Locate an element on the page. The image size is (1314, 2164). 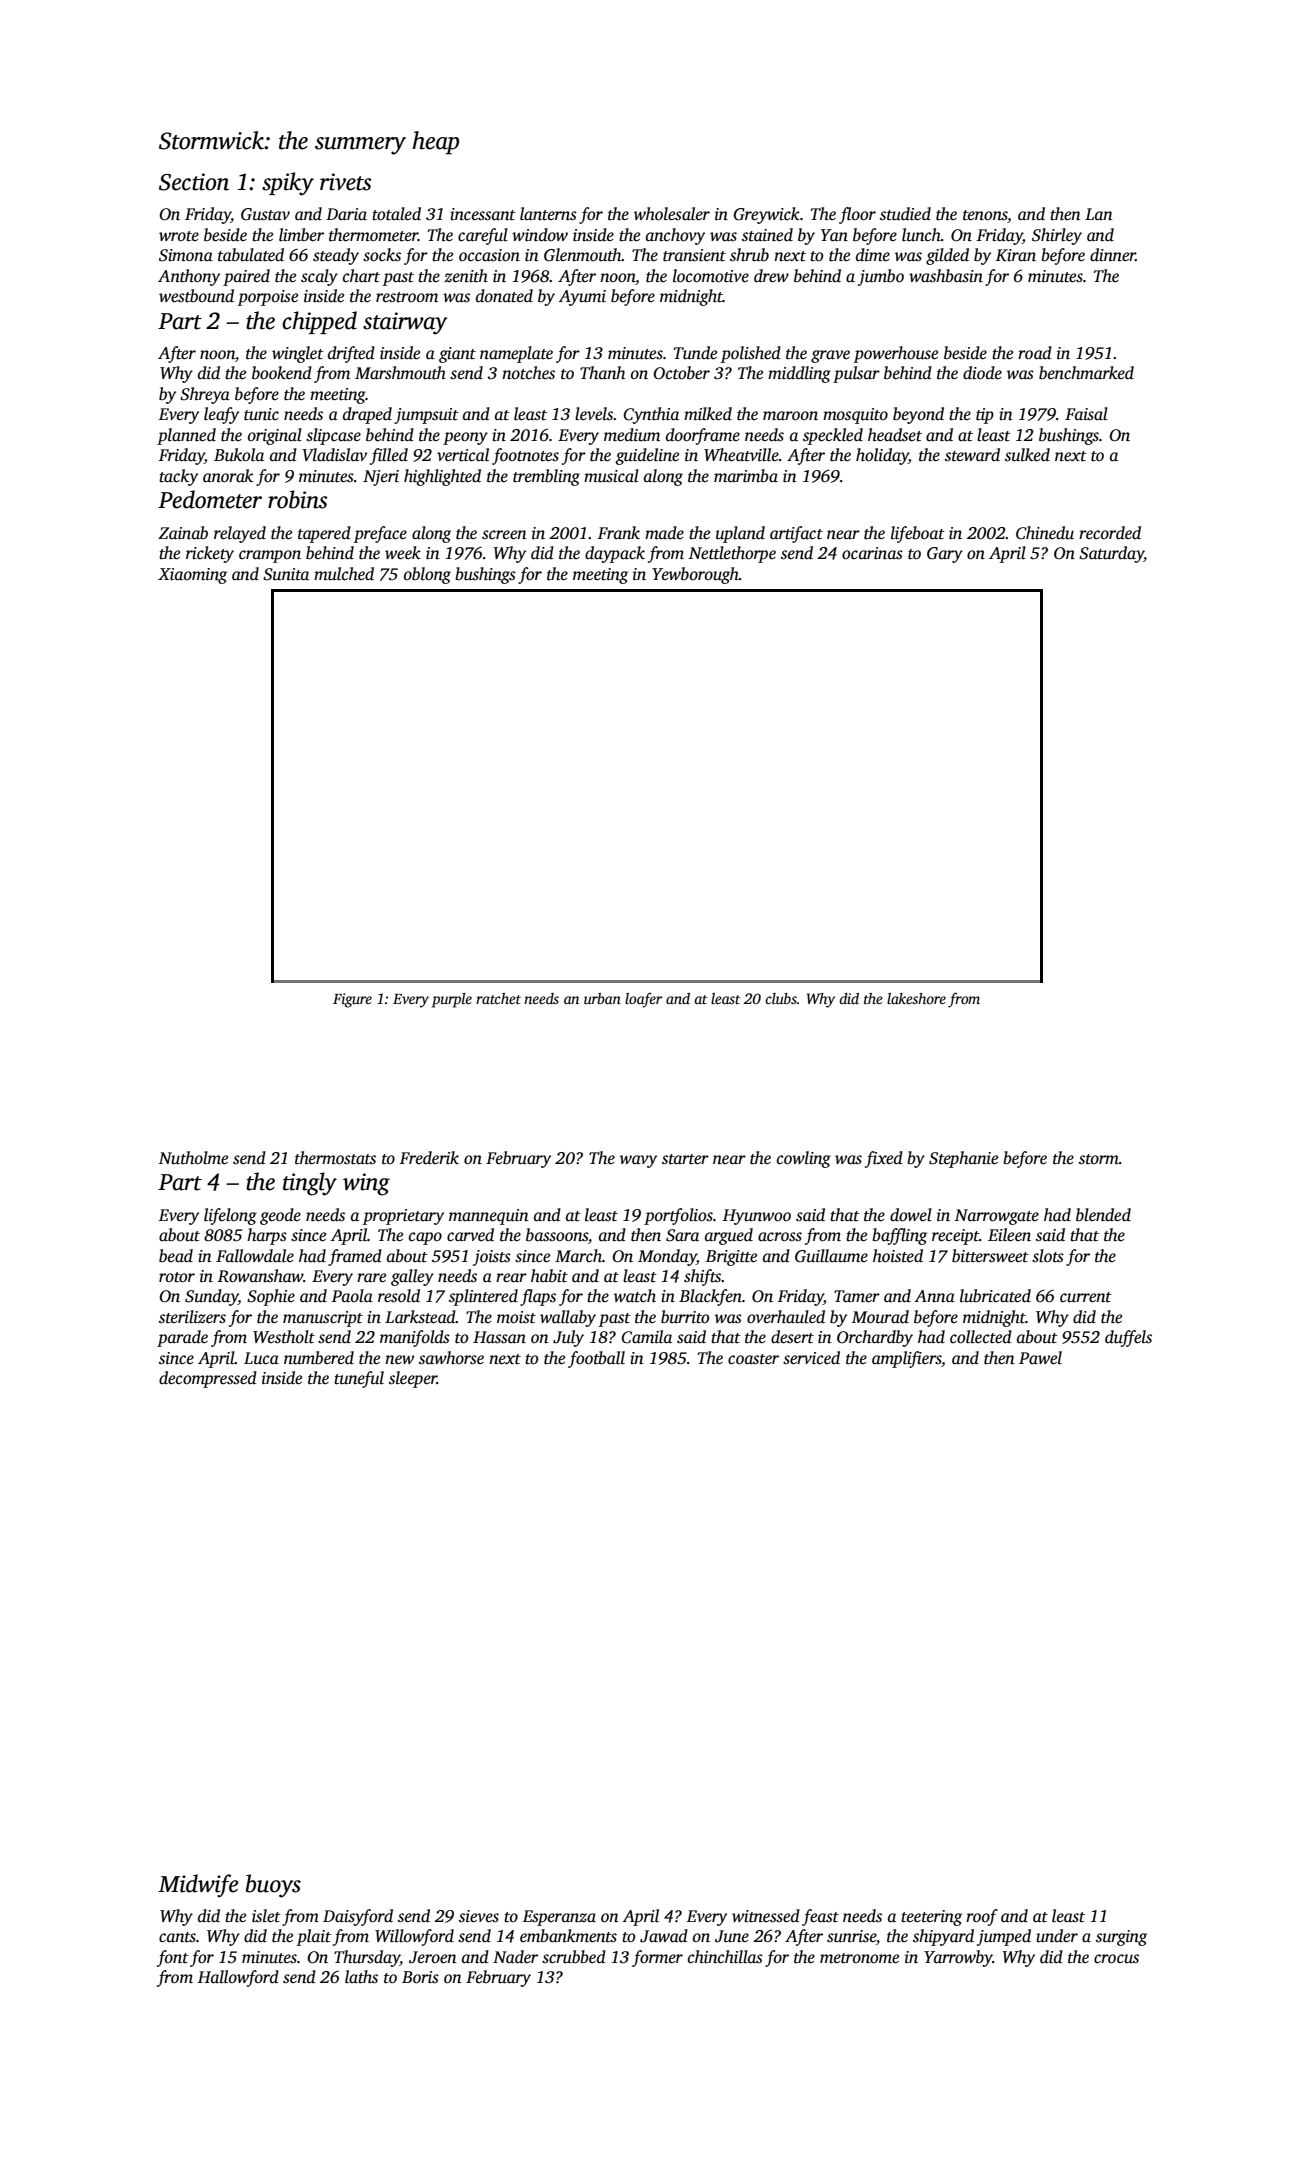
notches is located at coordinates (528, 373).
